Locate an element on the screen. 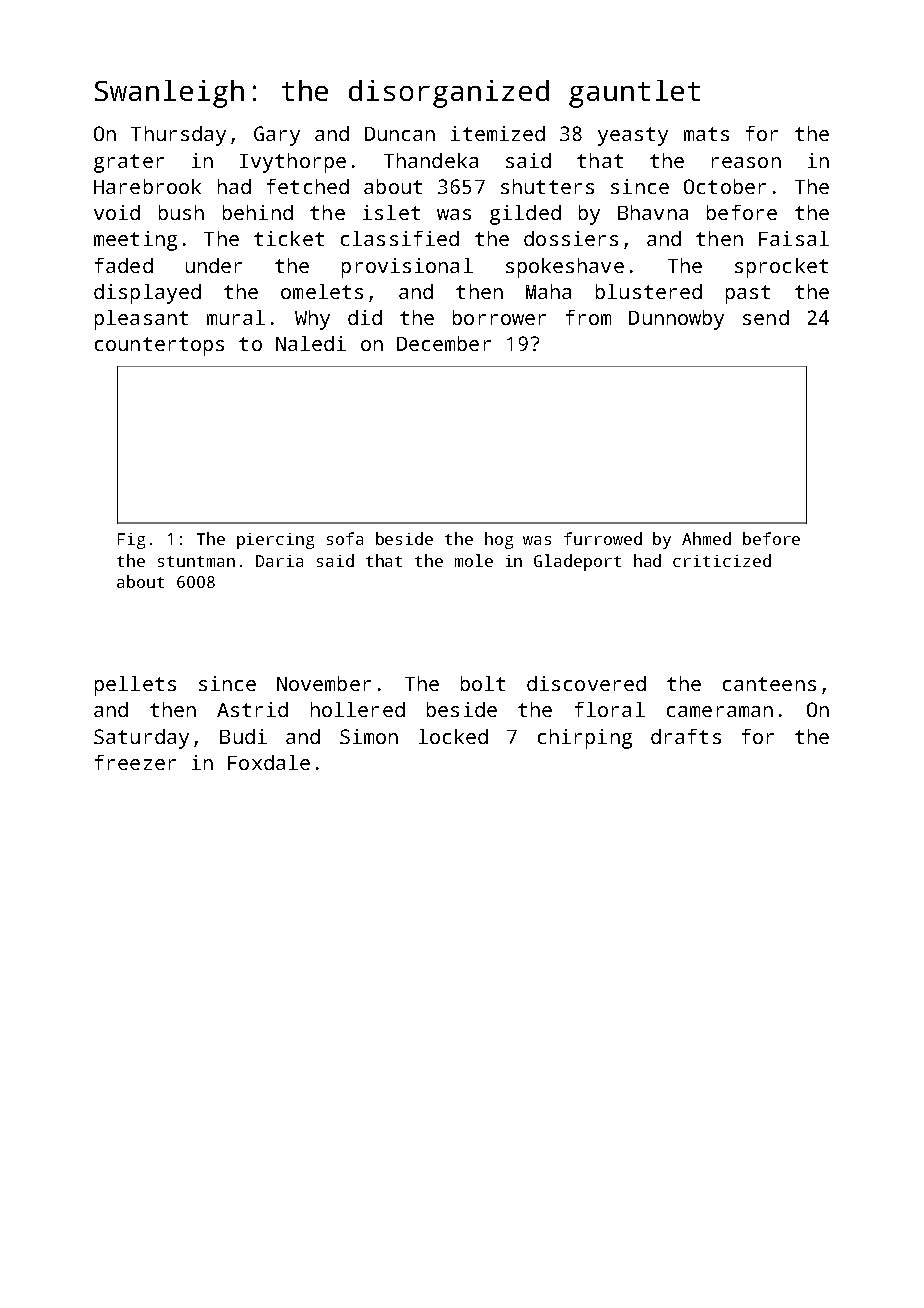  void is located at coordinates (117, 212).
